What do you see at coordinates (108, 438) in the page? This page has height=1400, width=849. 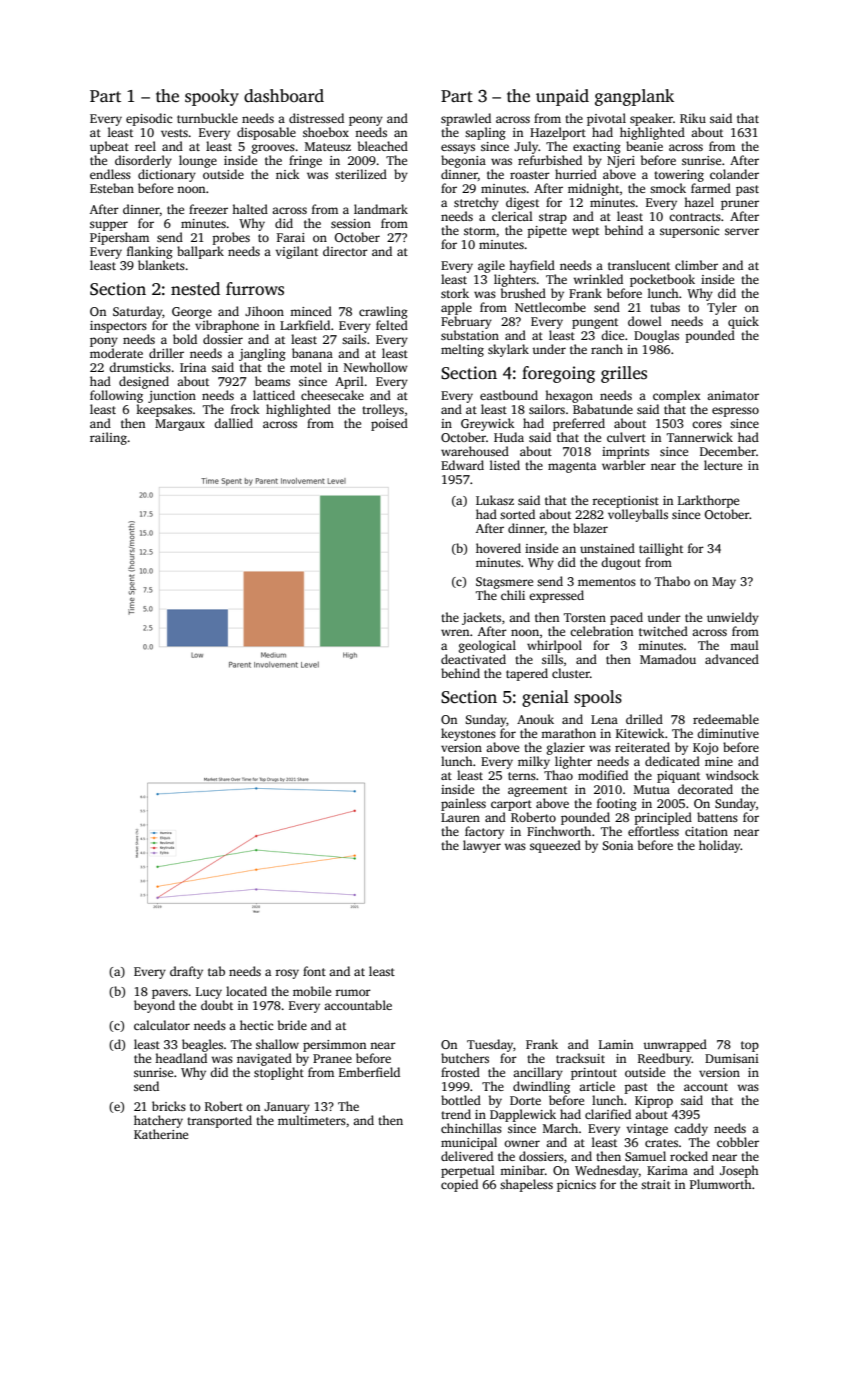 I see `railing` at bounding box center [108, 438].
